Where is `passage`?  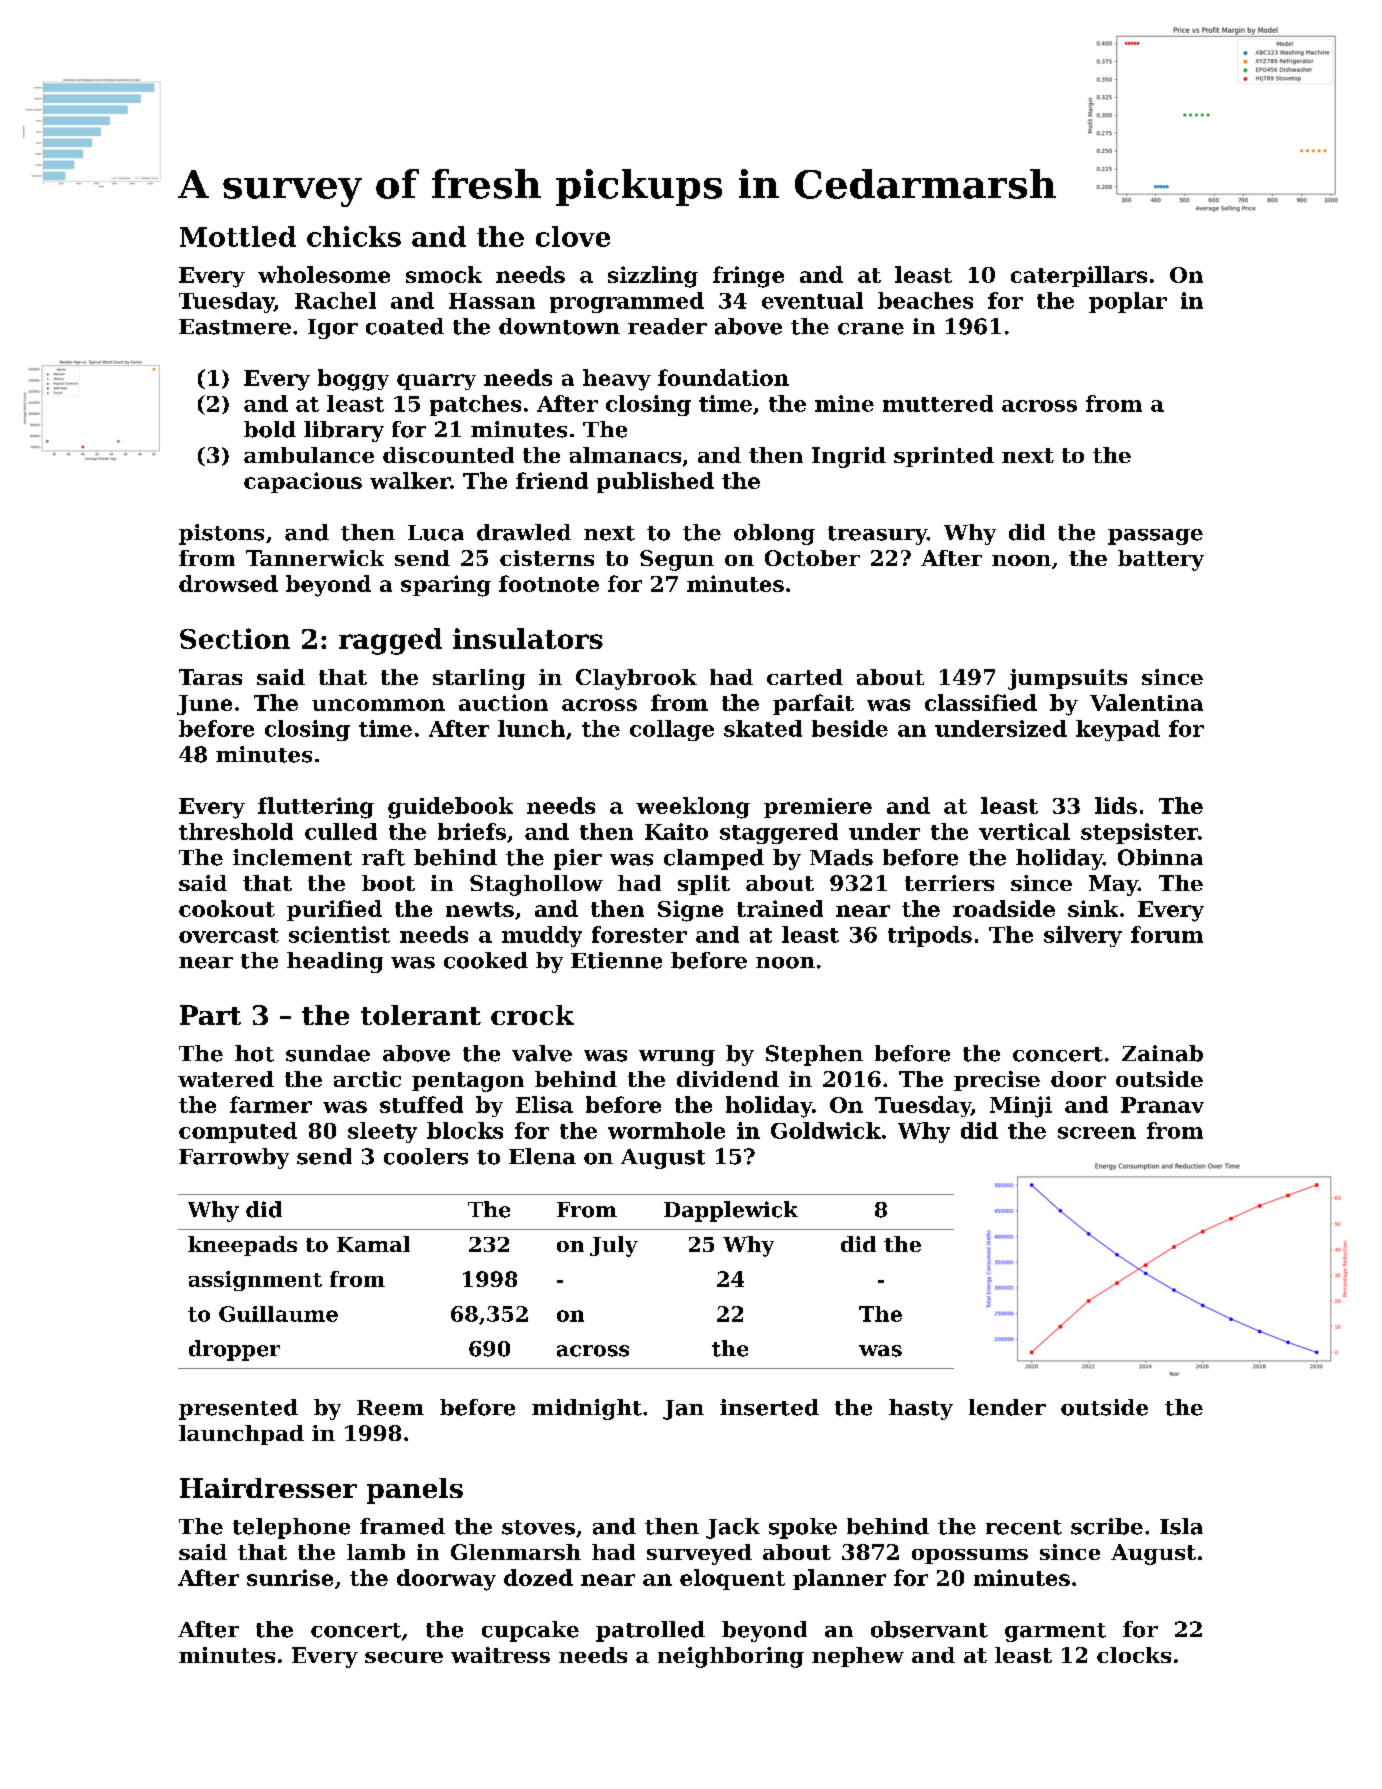 passage is located at coordinates (1155, 537).
